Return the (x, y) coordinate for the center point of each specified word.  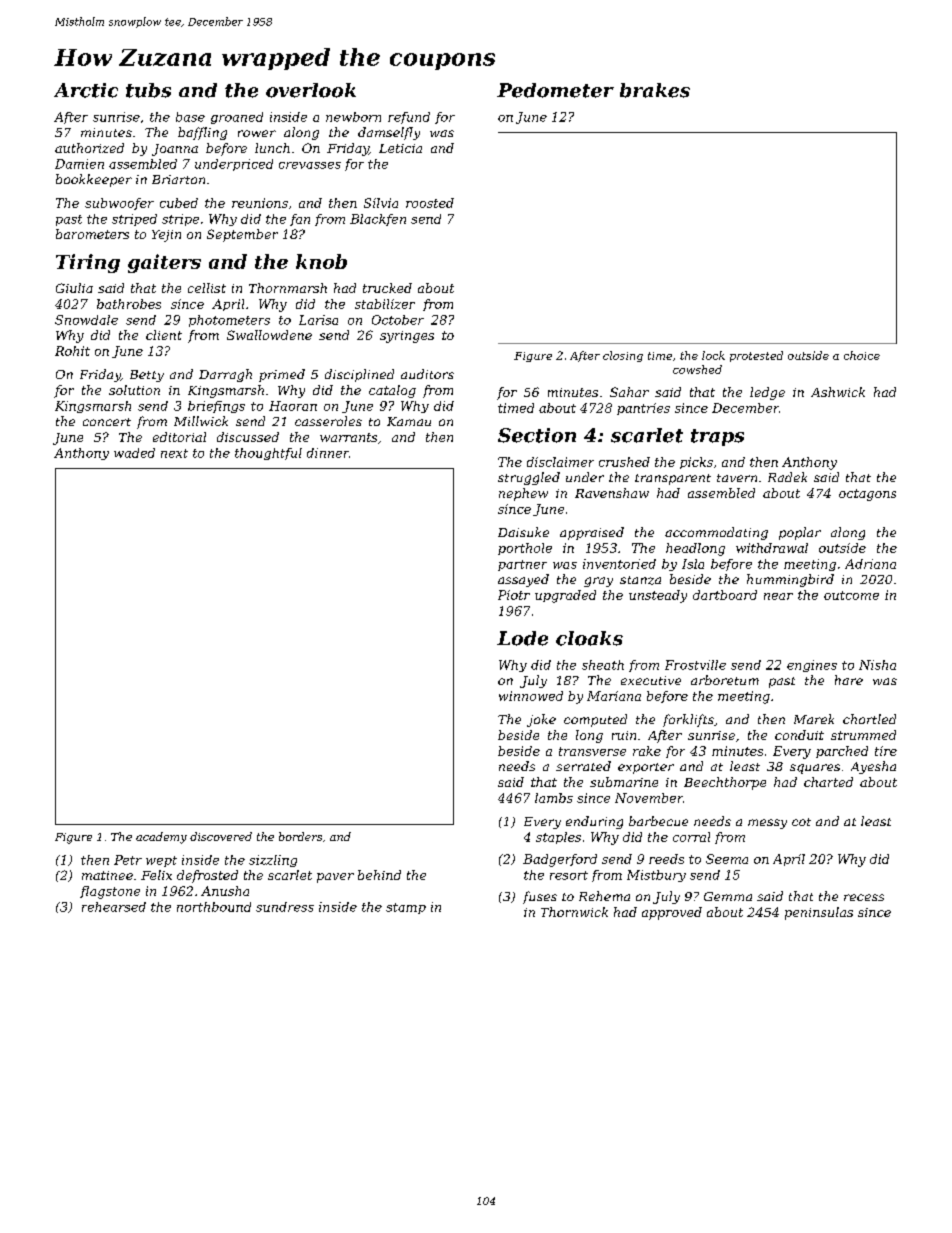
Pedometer (555, 90)
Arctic (86, 90)
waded (134, 453)
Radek (787, 477)
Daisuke (523, 532)
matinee (107, 875)
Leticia (400, 148)
